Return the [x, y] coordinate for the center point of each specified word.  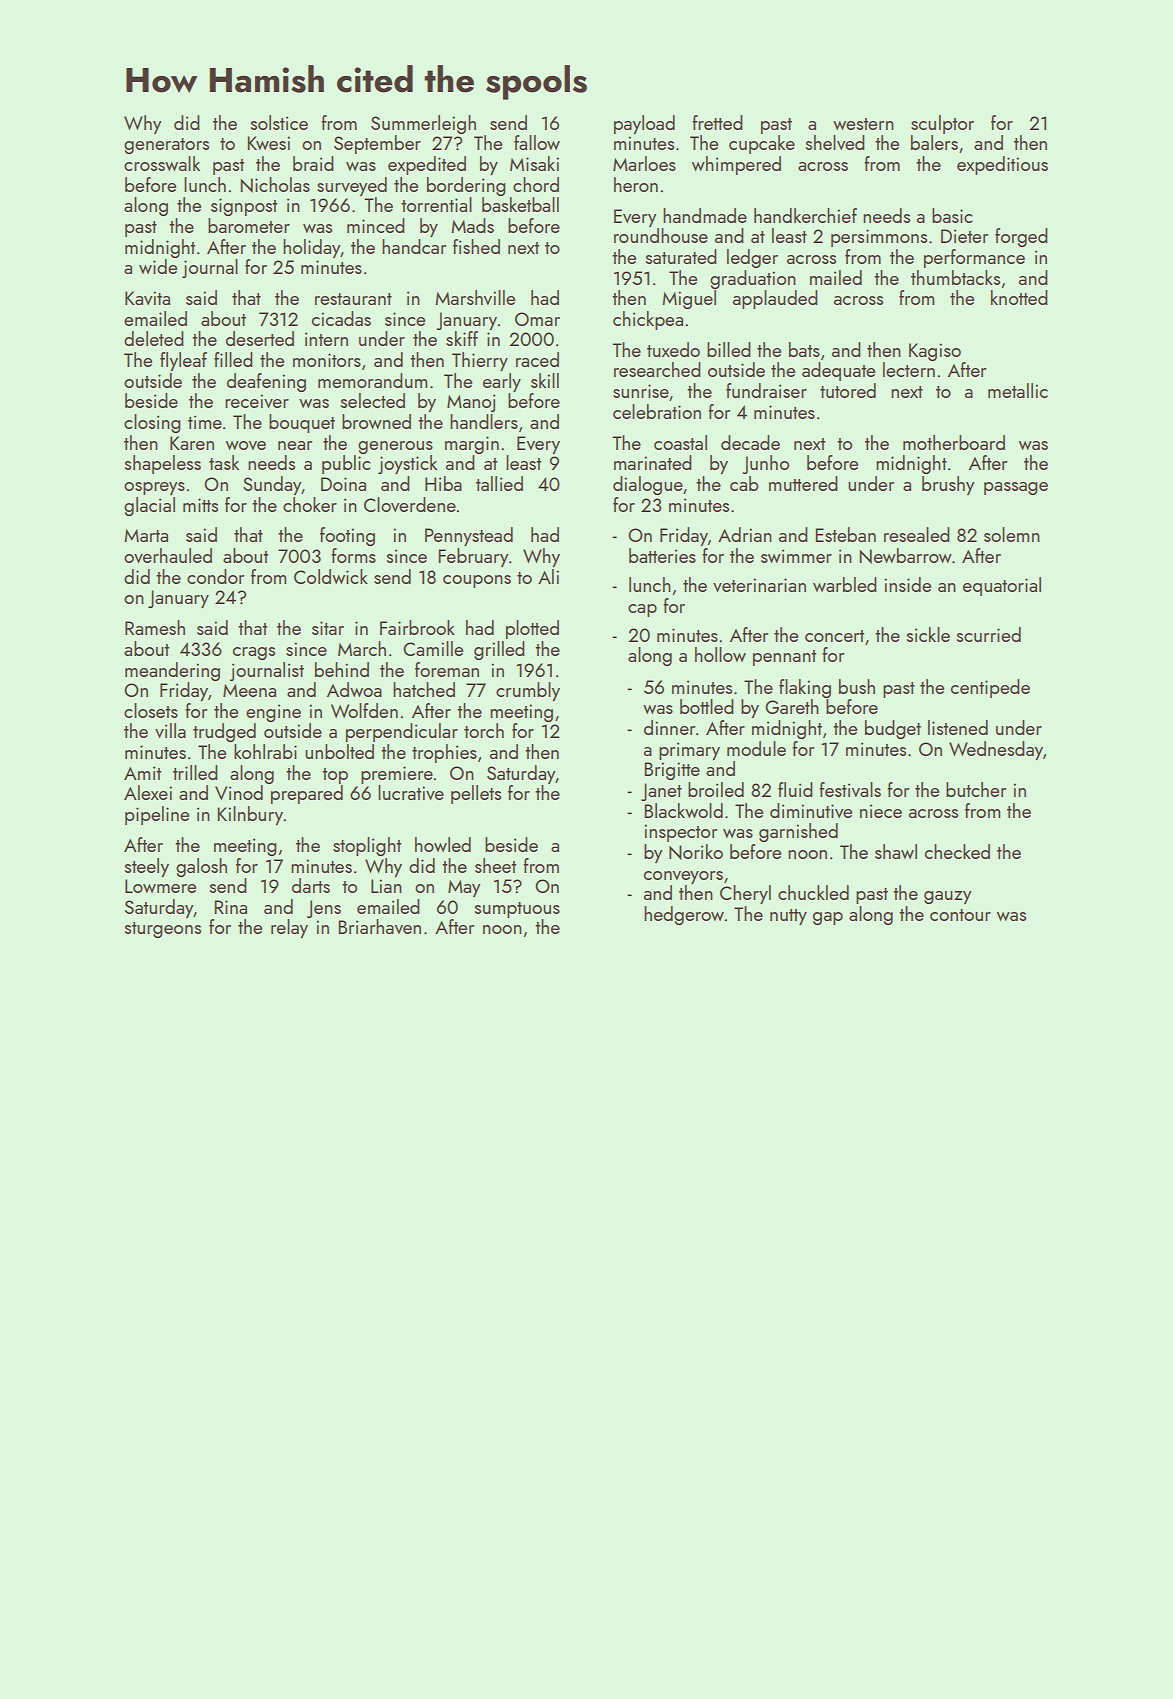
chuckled [813, 892]
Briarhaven [379, 926]
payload [644, 124]
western [863, 124]
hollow [720, 654]
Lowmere [160, 886]
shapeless [163, 464]
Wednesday [996, 750]
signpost [244, 207]
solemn [1012, 534]
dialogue [648, 485]
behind [342, 669]
